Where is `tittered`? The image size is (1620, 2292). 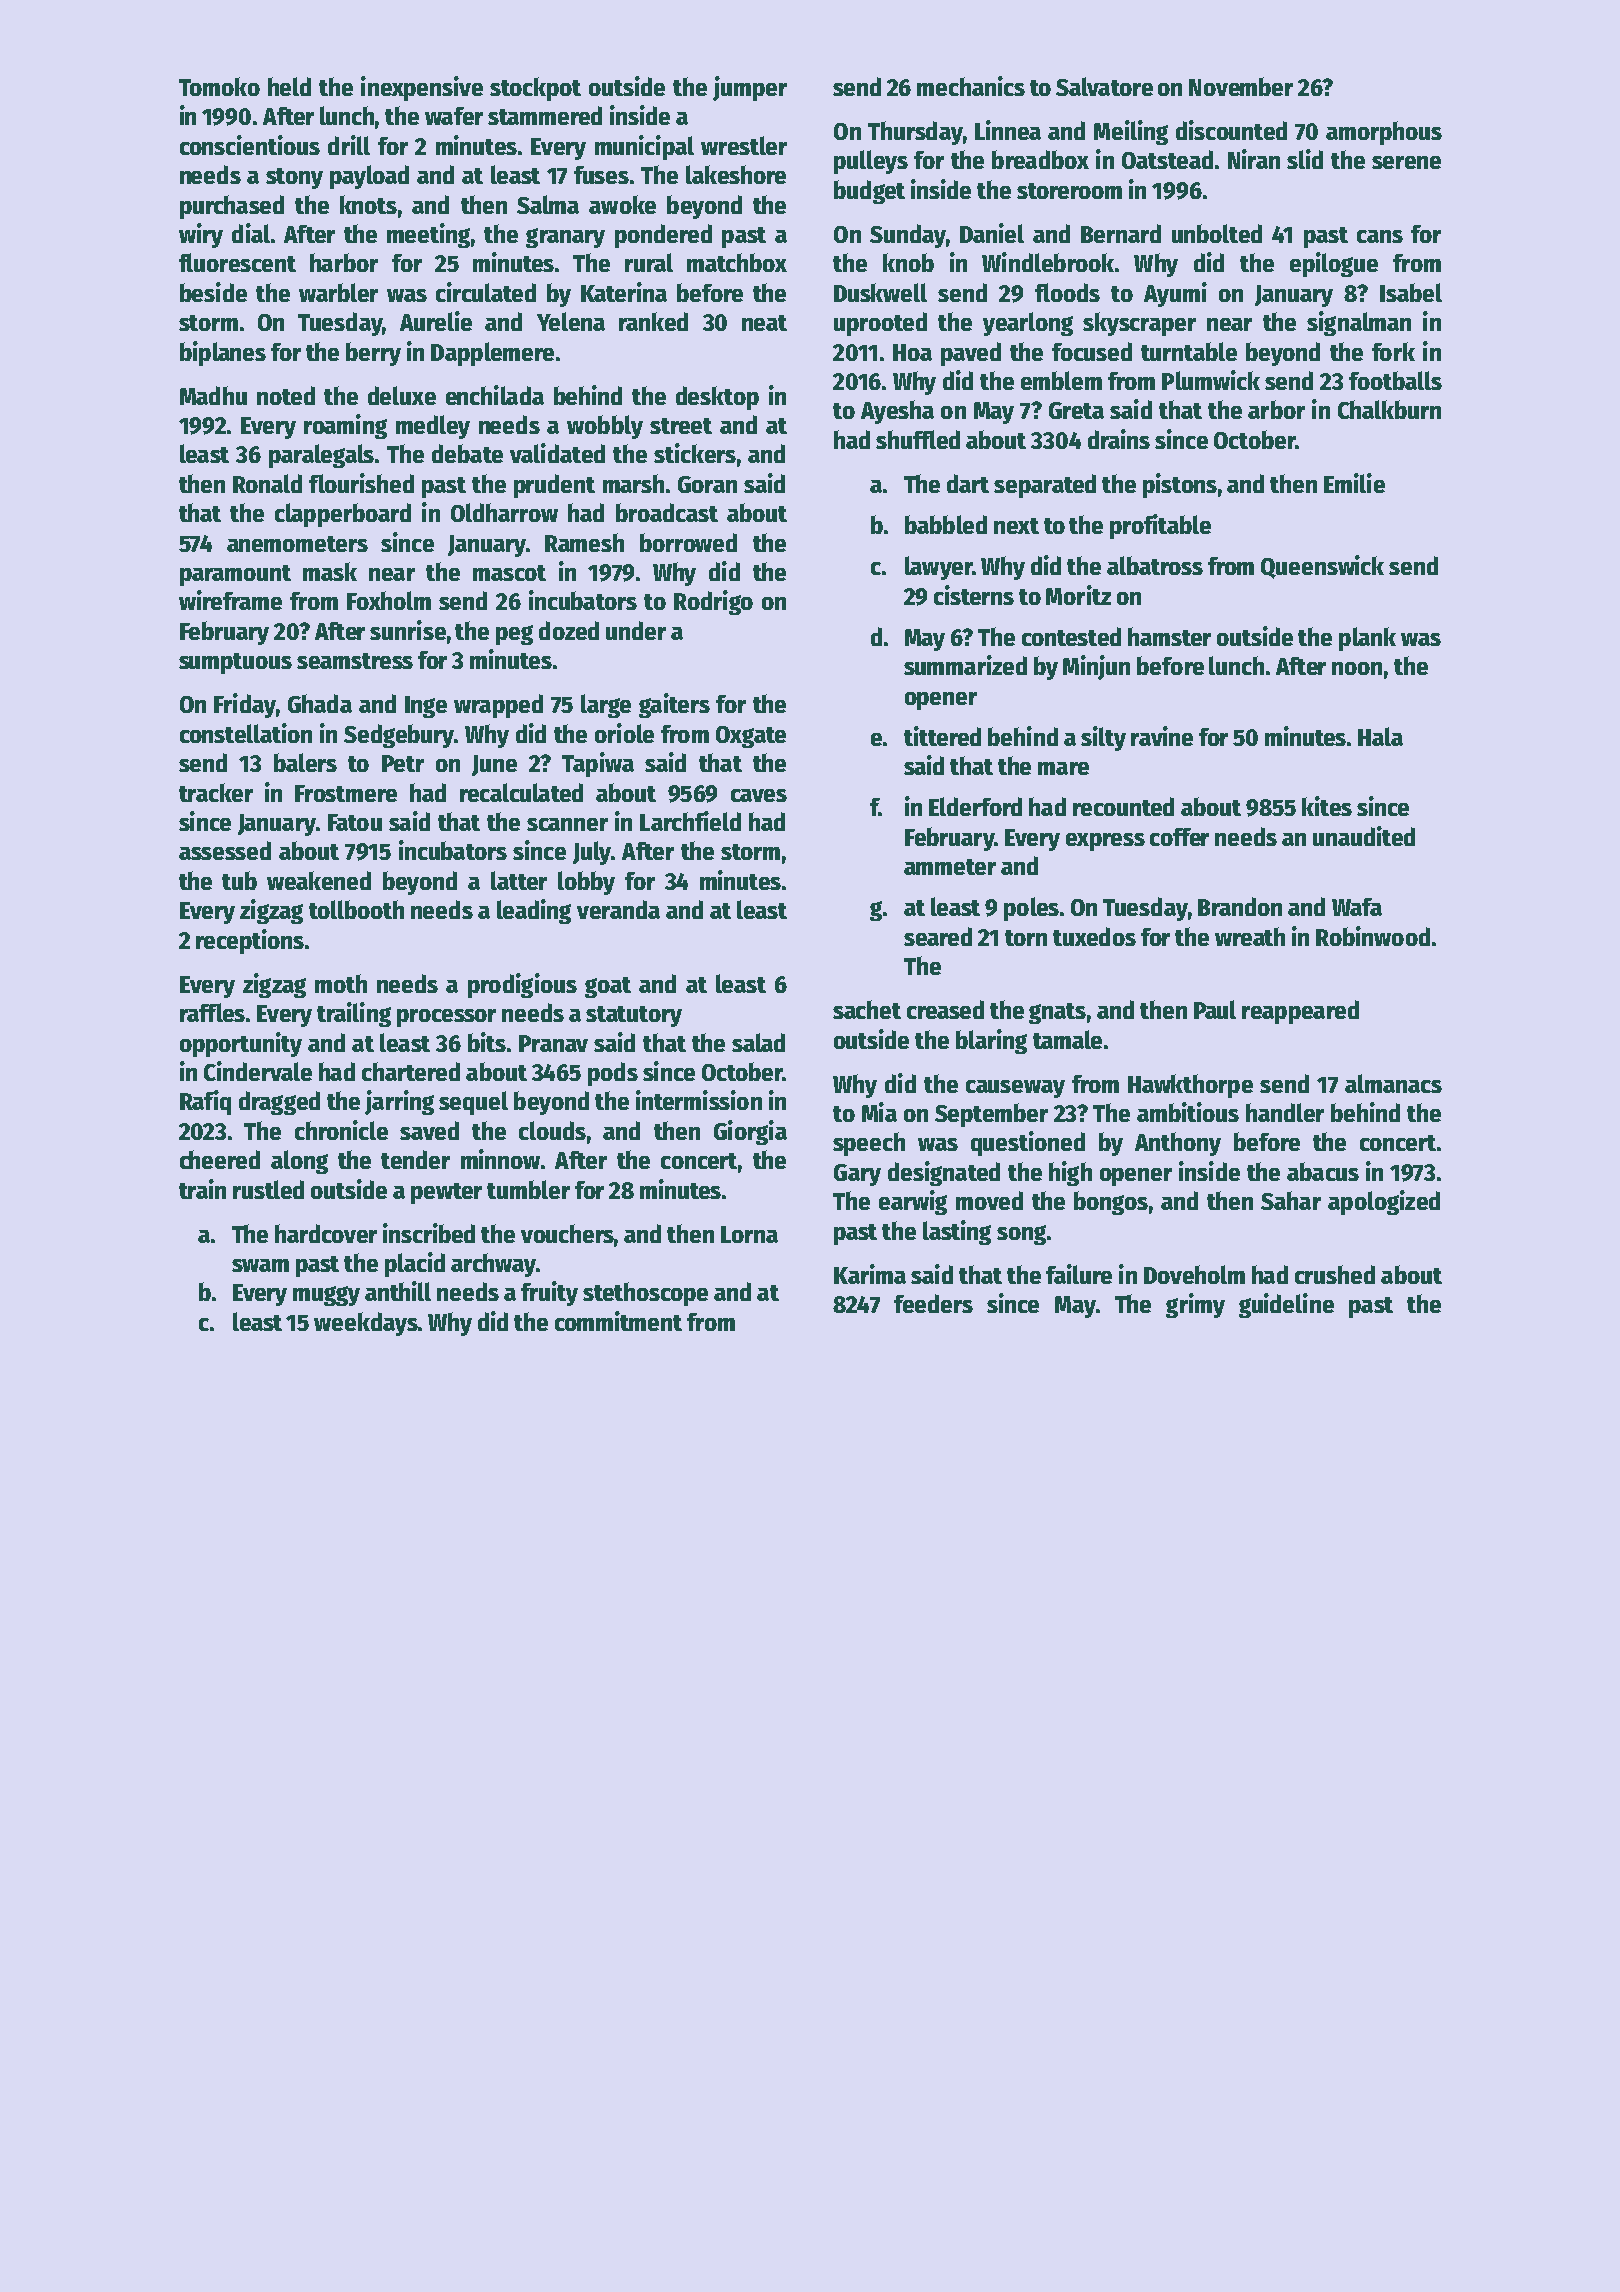 tittered is located at coordinates (942, 736).
